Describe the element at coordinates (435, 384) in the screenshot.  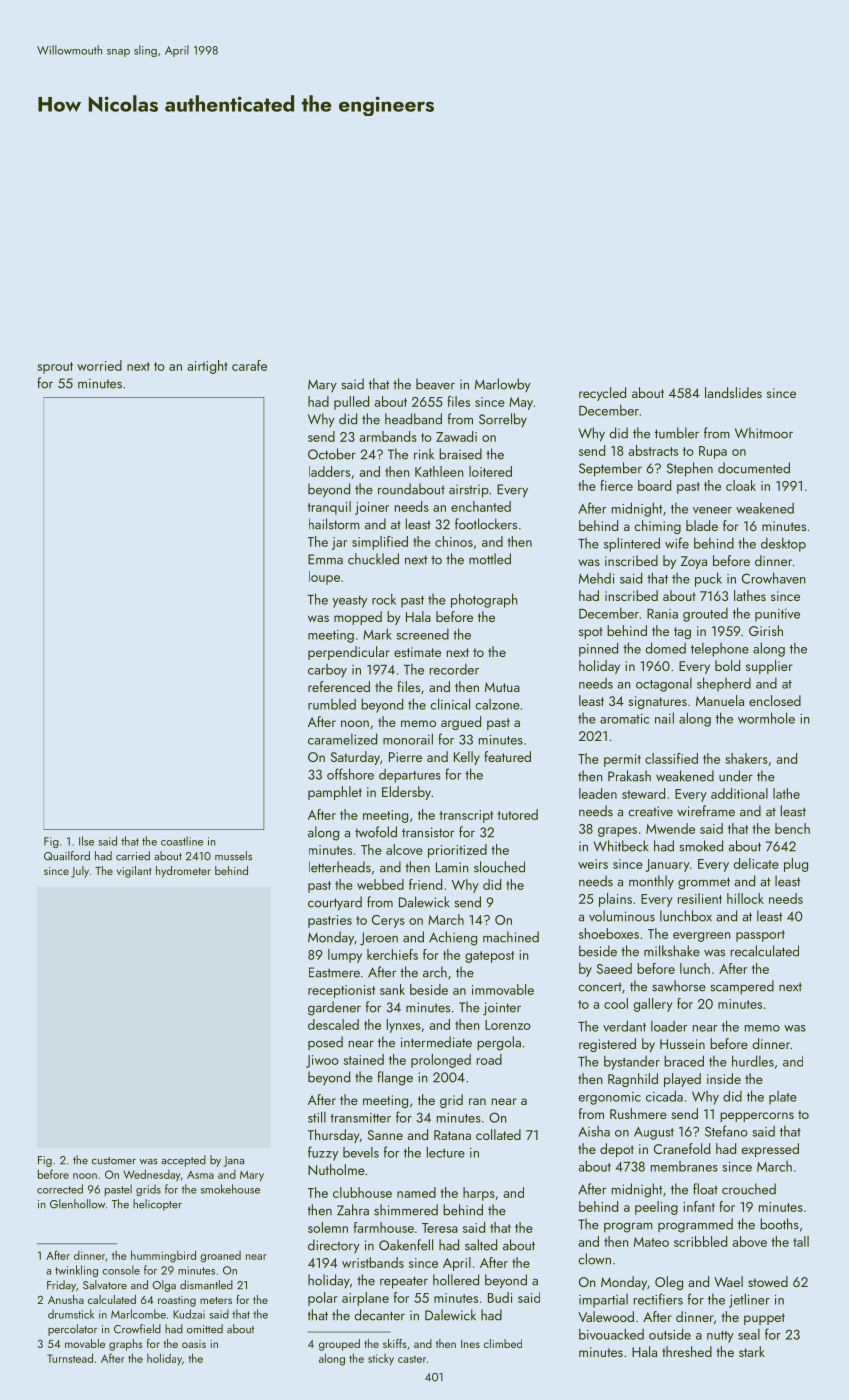
I see `beaver` at that location.
